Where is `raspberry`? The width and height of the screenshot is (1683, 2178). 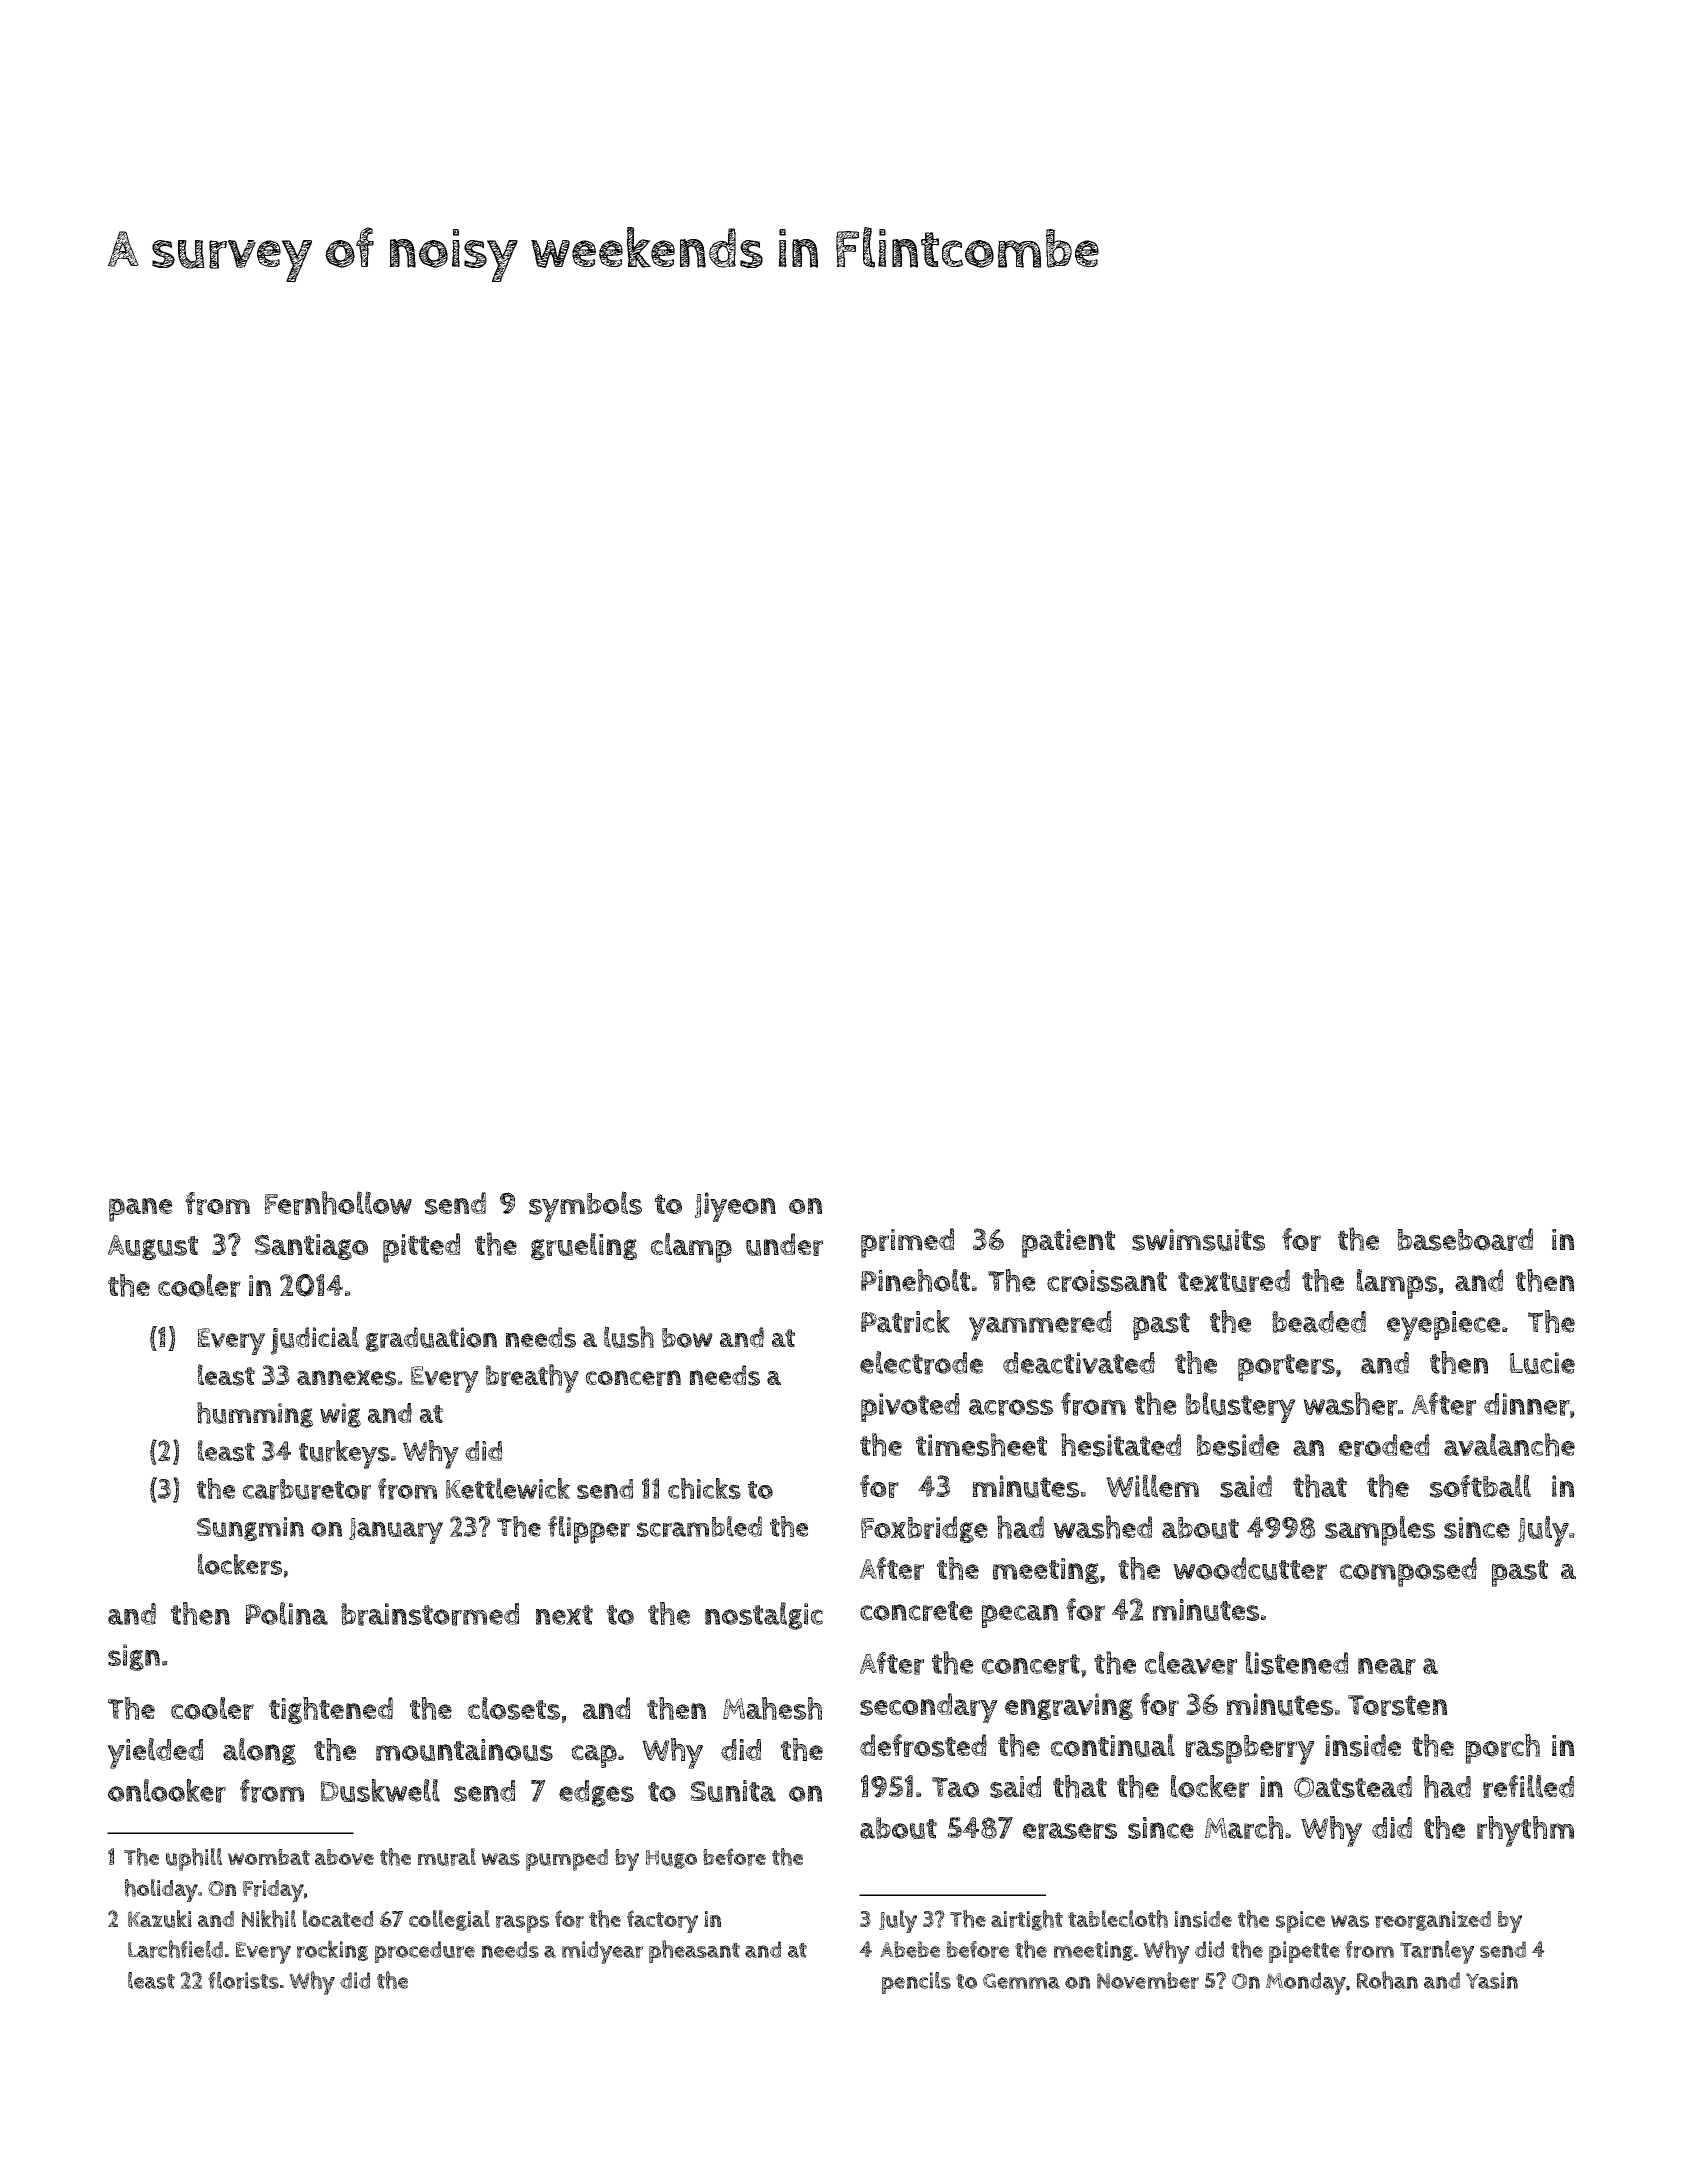 raspberry is located at coordinates (1250, 1750).
